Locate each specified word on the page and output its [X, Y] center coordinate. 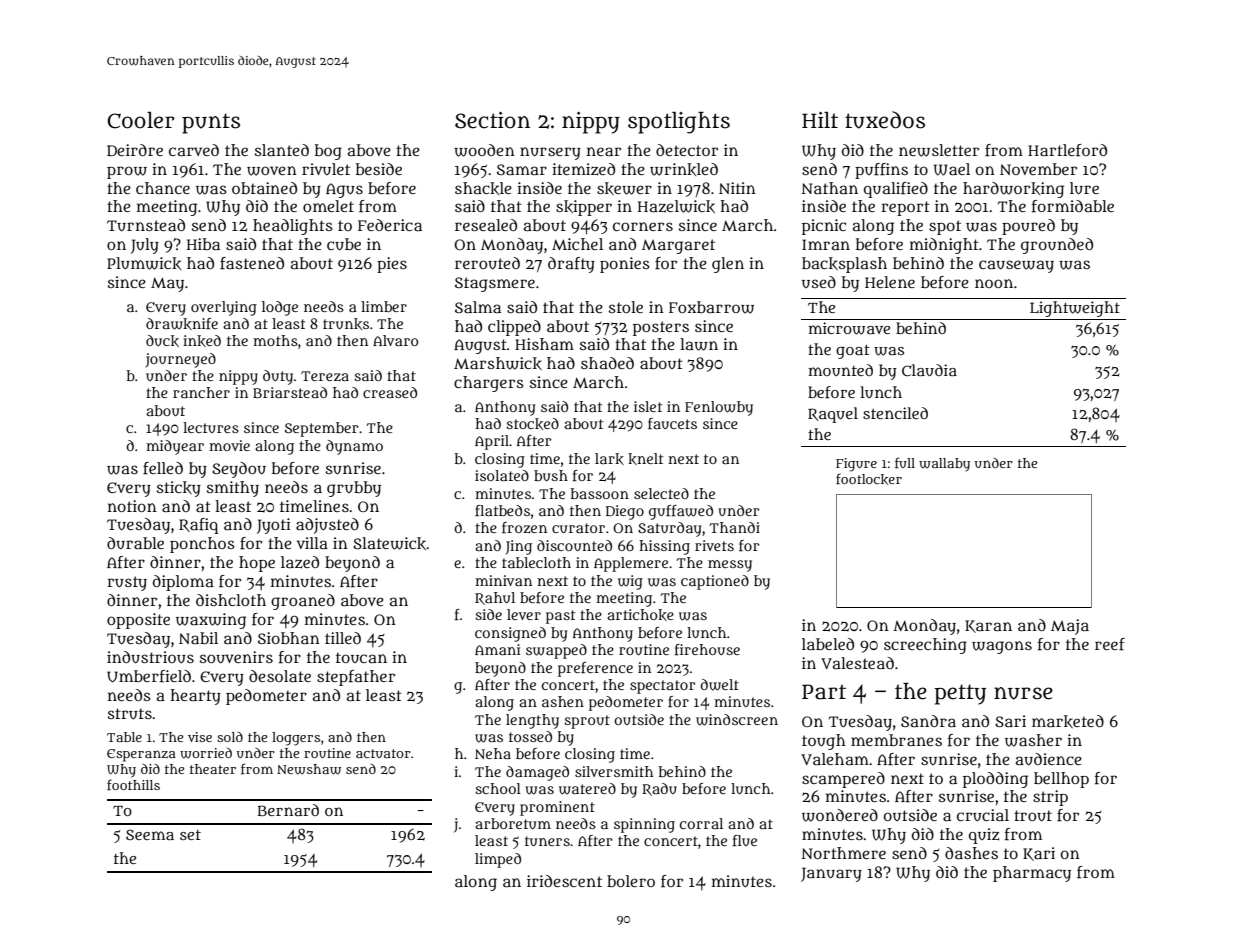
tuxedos [885, 120]
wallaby [944, 464]
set [190, 835]
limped [498, 860]
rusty [127, 583]
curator [578, 528]
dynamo [354, 447]
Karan [988, 626]
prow [127, 172]
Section [492, 120]
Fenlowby [719, 408]
